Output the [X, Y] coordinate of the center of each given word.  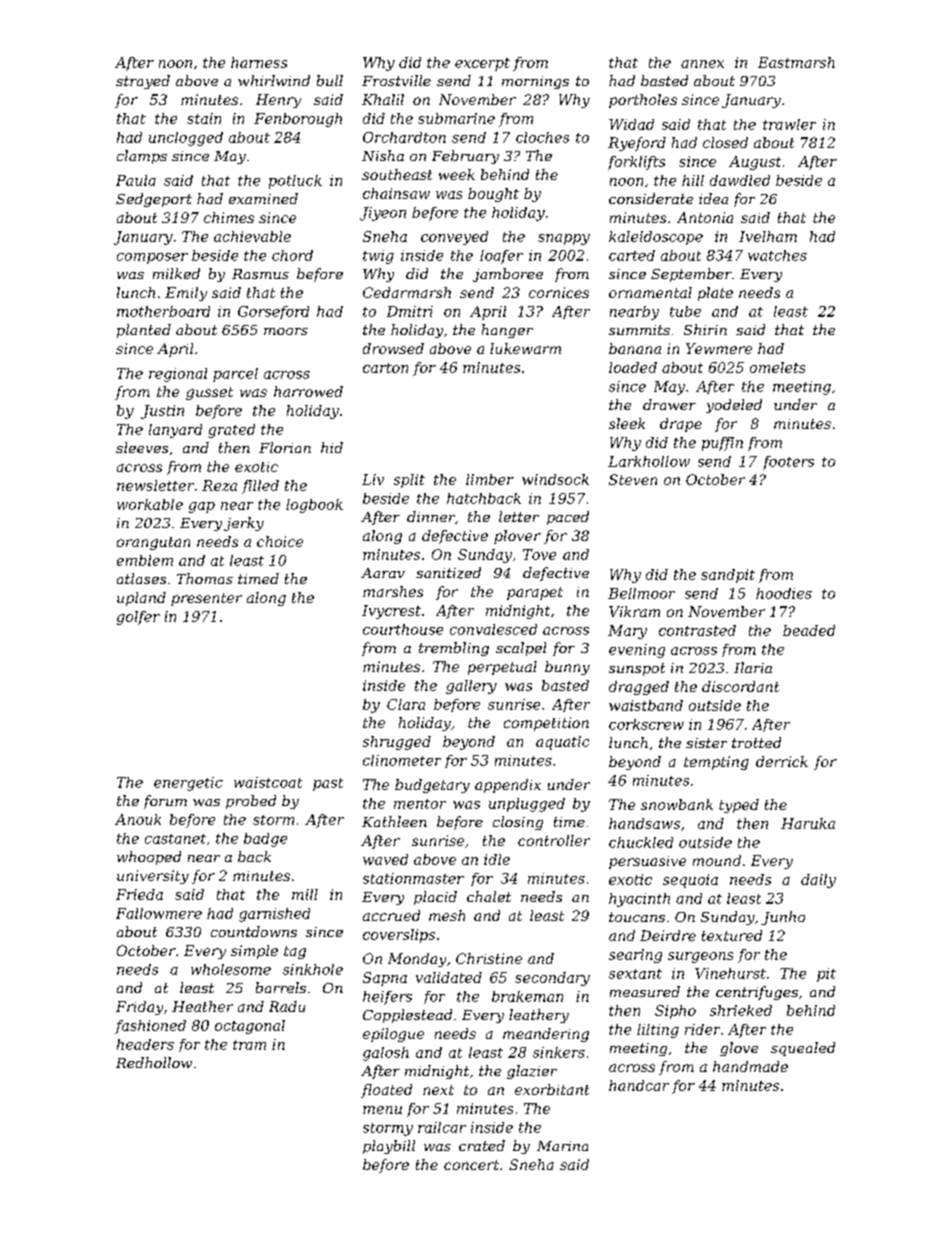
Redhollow [154, 1062]
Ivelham [768, 236]
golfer [138, 618]
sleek [627, 423]
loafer [501, 257]
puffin [722, 444]
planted [144, 331]
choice [280, 541]
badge [265, 840]
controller [554, 840]
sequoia [690, 881]
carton [385, 368]
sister [706, 743]
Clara [406, 704]
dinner [431, 516]
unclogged [186, 139]
